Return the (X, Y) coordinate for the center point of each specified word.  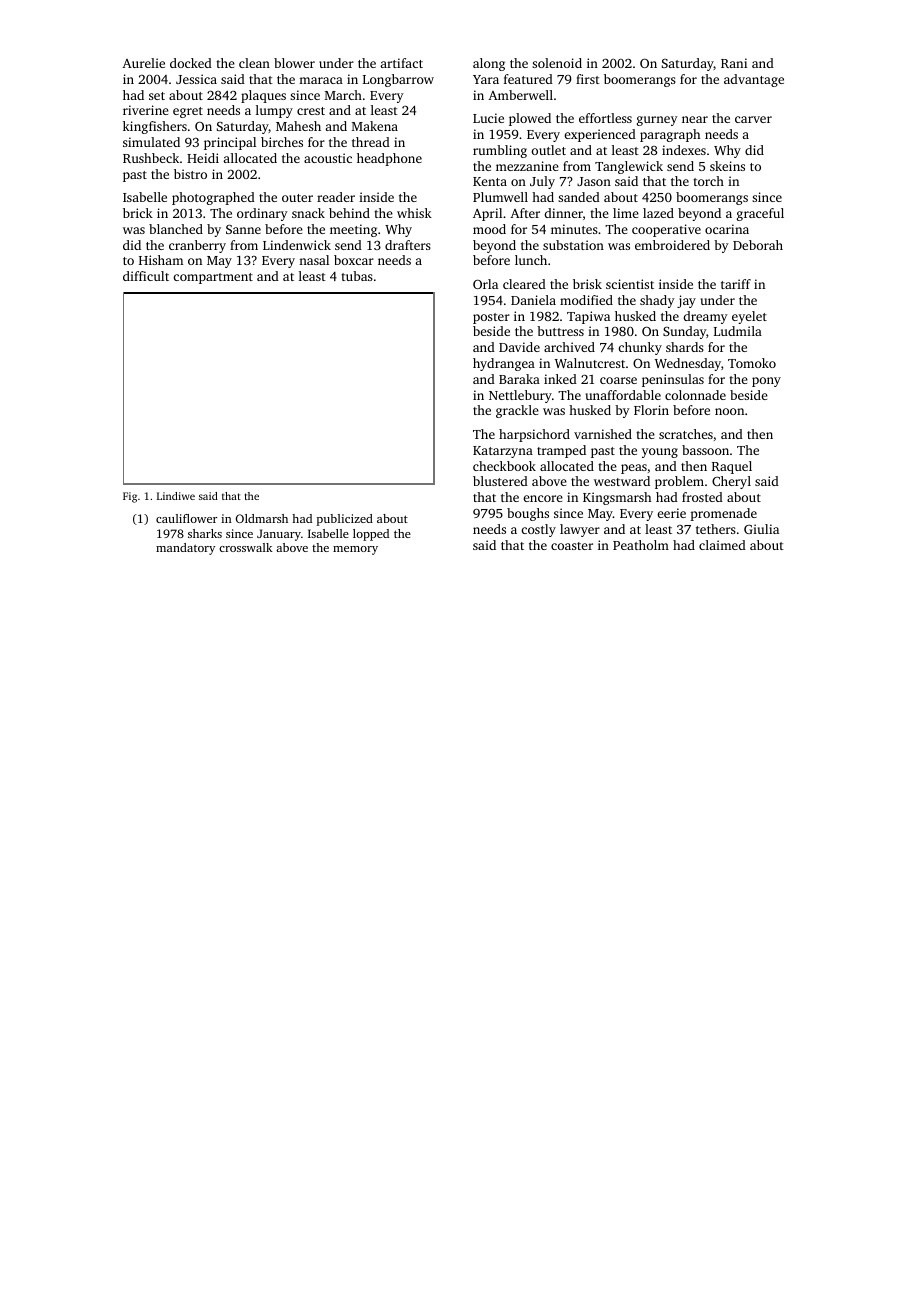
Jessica (196, 79)
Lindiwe (176, 496)
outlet (548, 150)
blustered (500, 481)
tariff (736, 284)
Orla (485, 284)
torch (708, 181)
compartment (213, 278)
